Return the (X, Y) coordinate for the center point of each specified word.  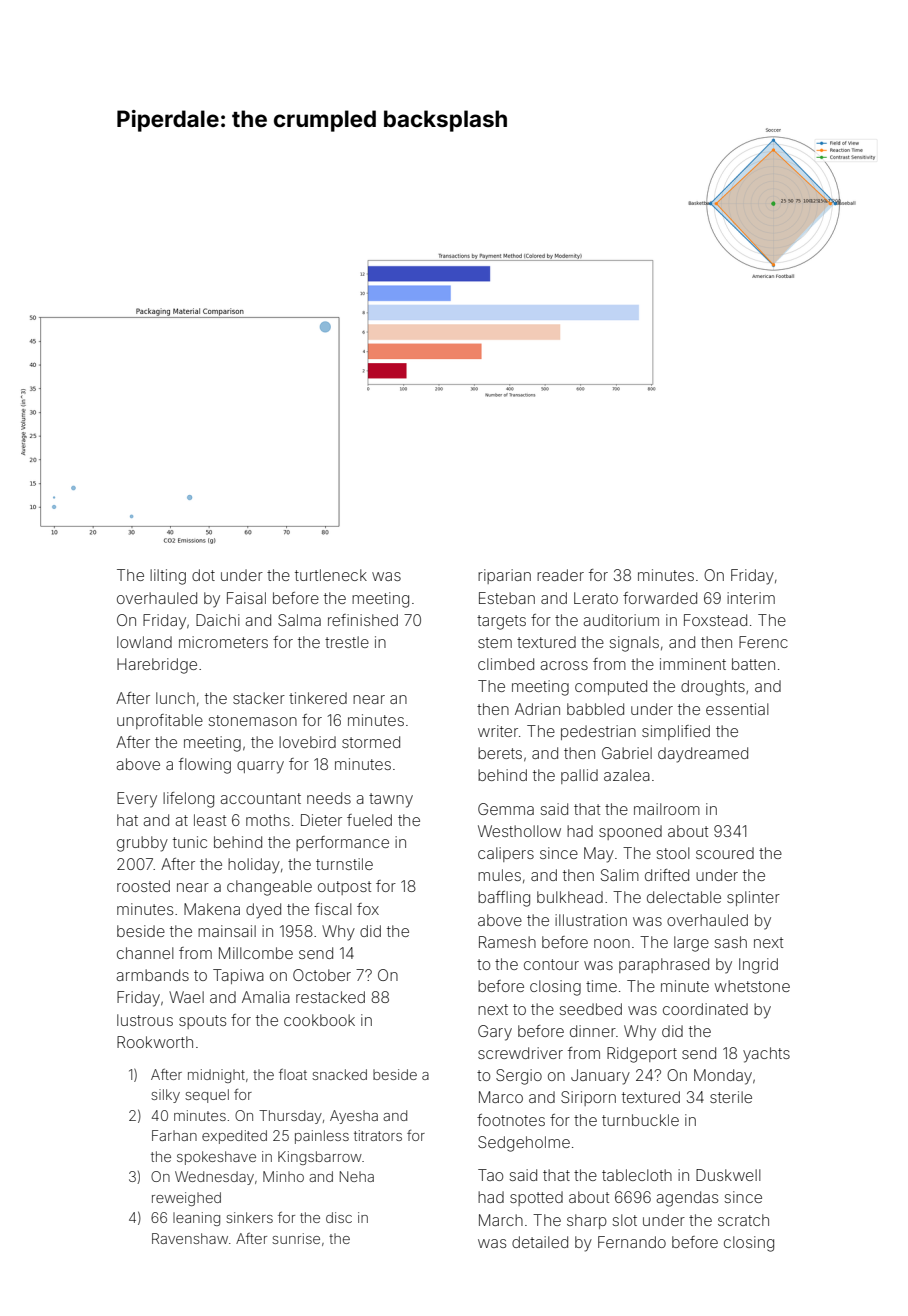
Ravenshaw (190, 1238)
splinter (753, 898)
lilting (168, 577)
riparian (504, 576)
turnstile (344, 864)
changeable (269, 888)
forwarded (660, 598)
